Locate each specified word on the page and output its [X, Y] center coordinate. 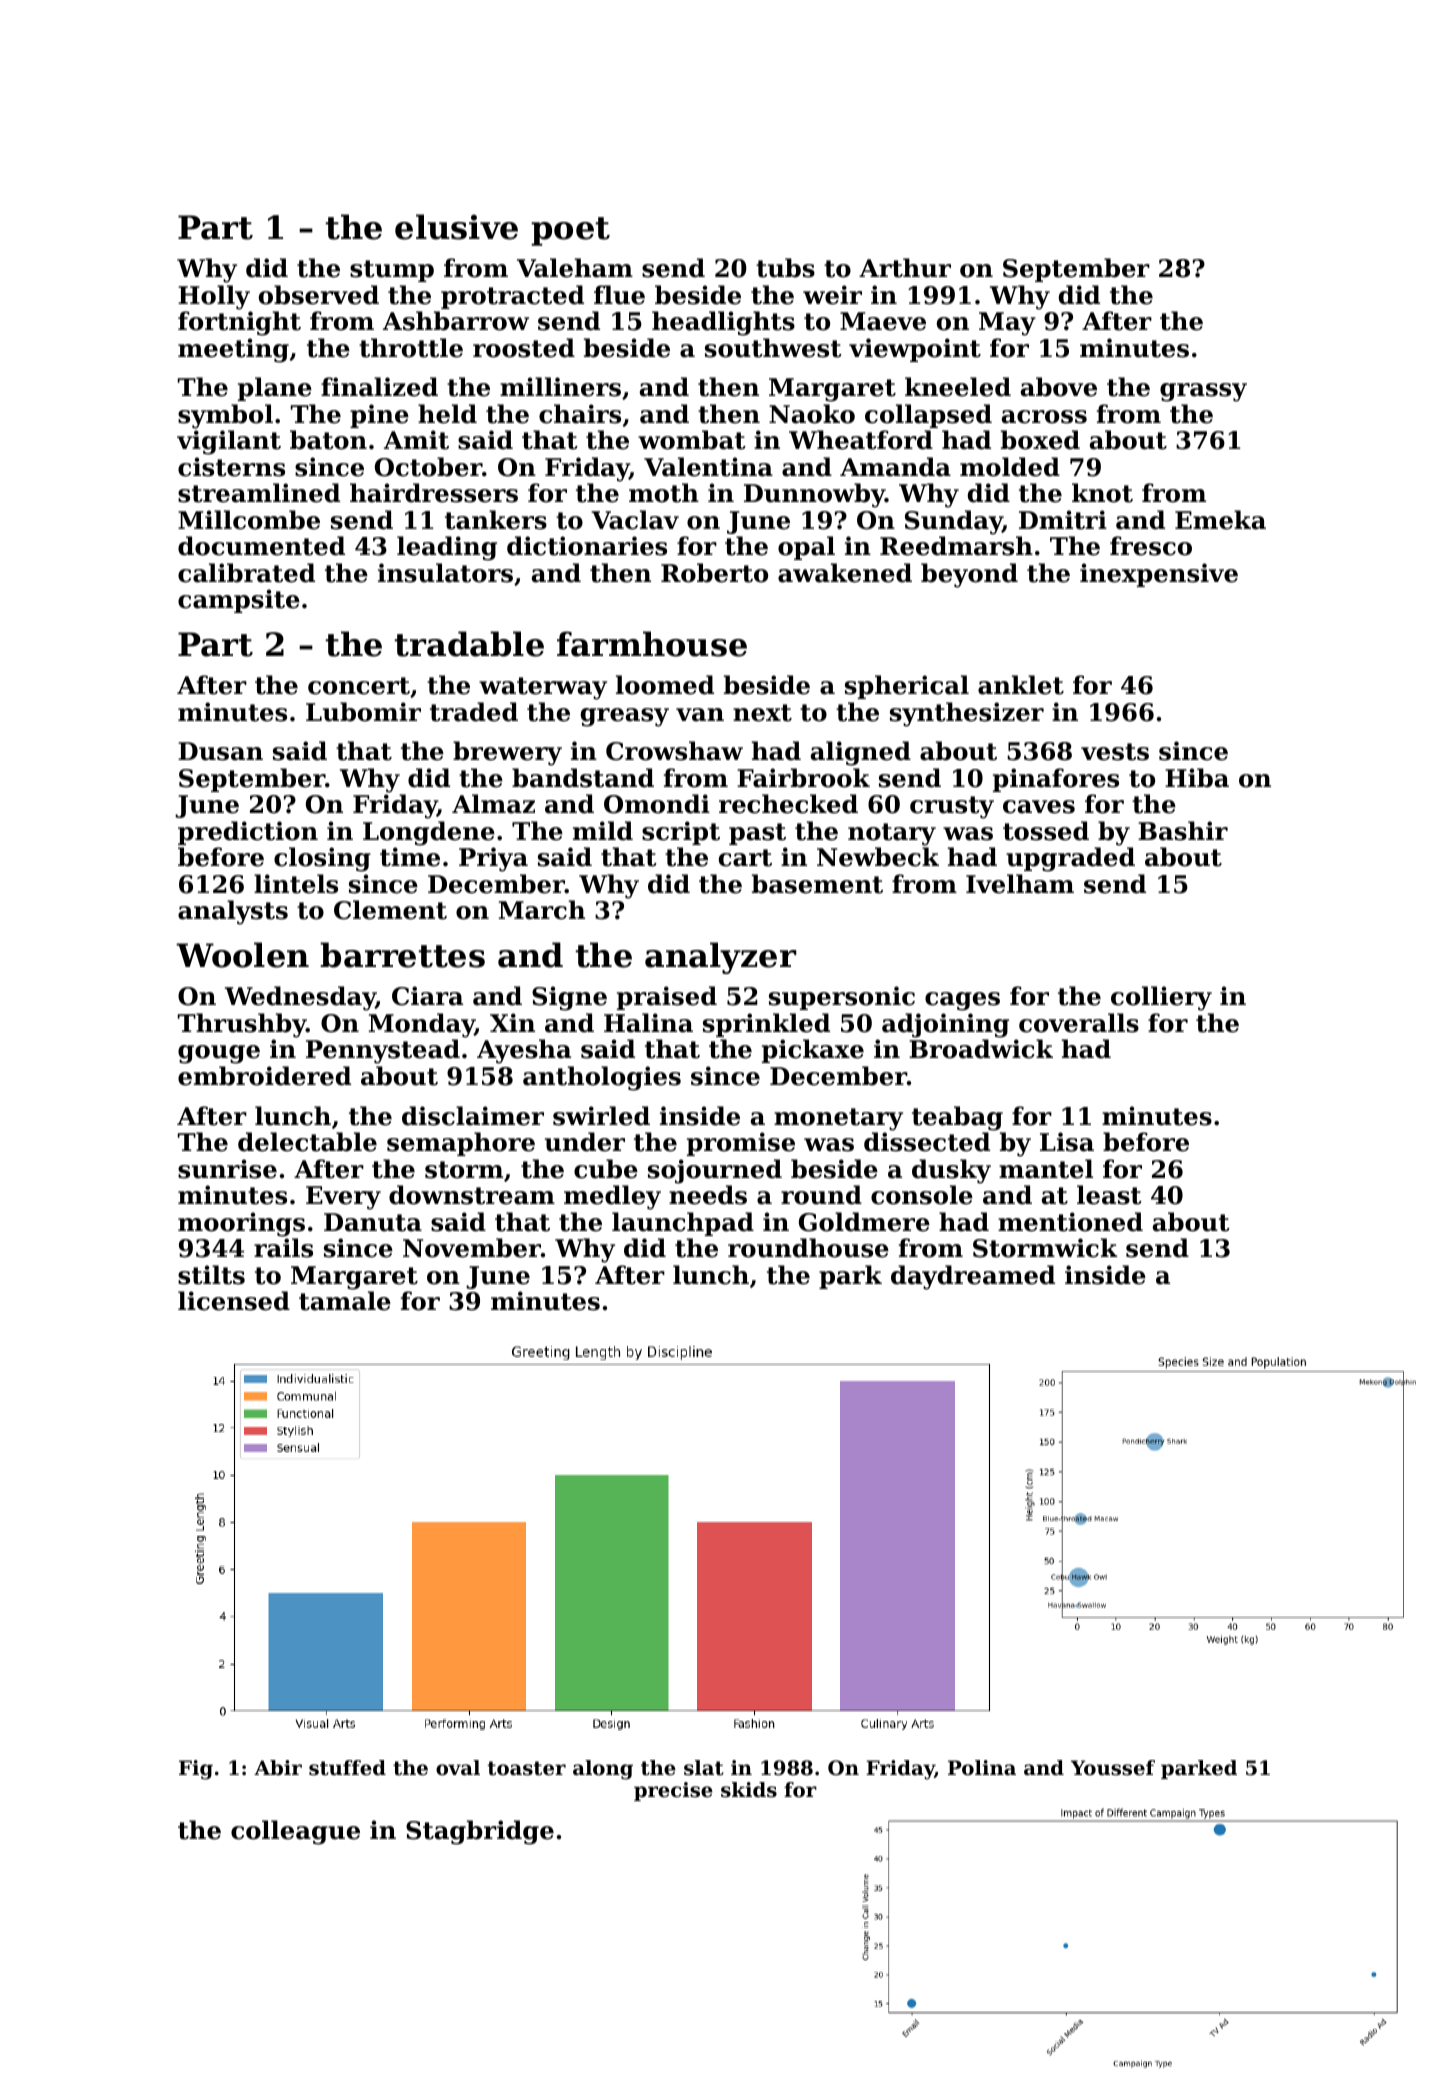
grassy [1203, 392]
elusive [456, 227]
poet [570, 231]
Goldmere [864, 1222]
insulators [445, 573]
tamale [345, 1301]
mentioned [1070, 1222]
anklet [1021, 685]
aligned [861, 753]
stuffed [347, 1768]
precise [673, 1791]
